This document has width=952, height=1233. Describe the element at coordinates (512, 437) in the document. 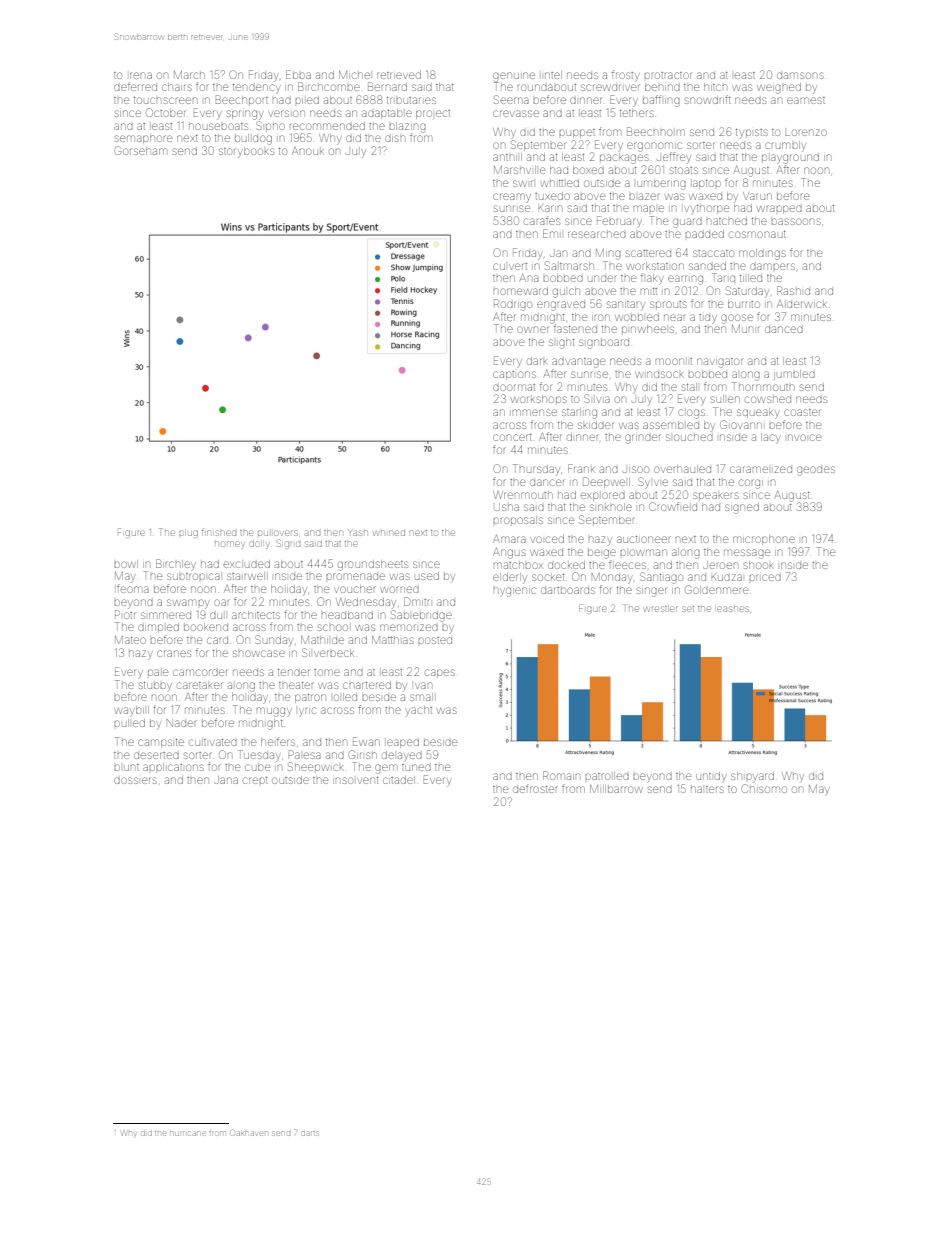

I see `concert` at that location.
